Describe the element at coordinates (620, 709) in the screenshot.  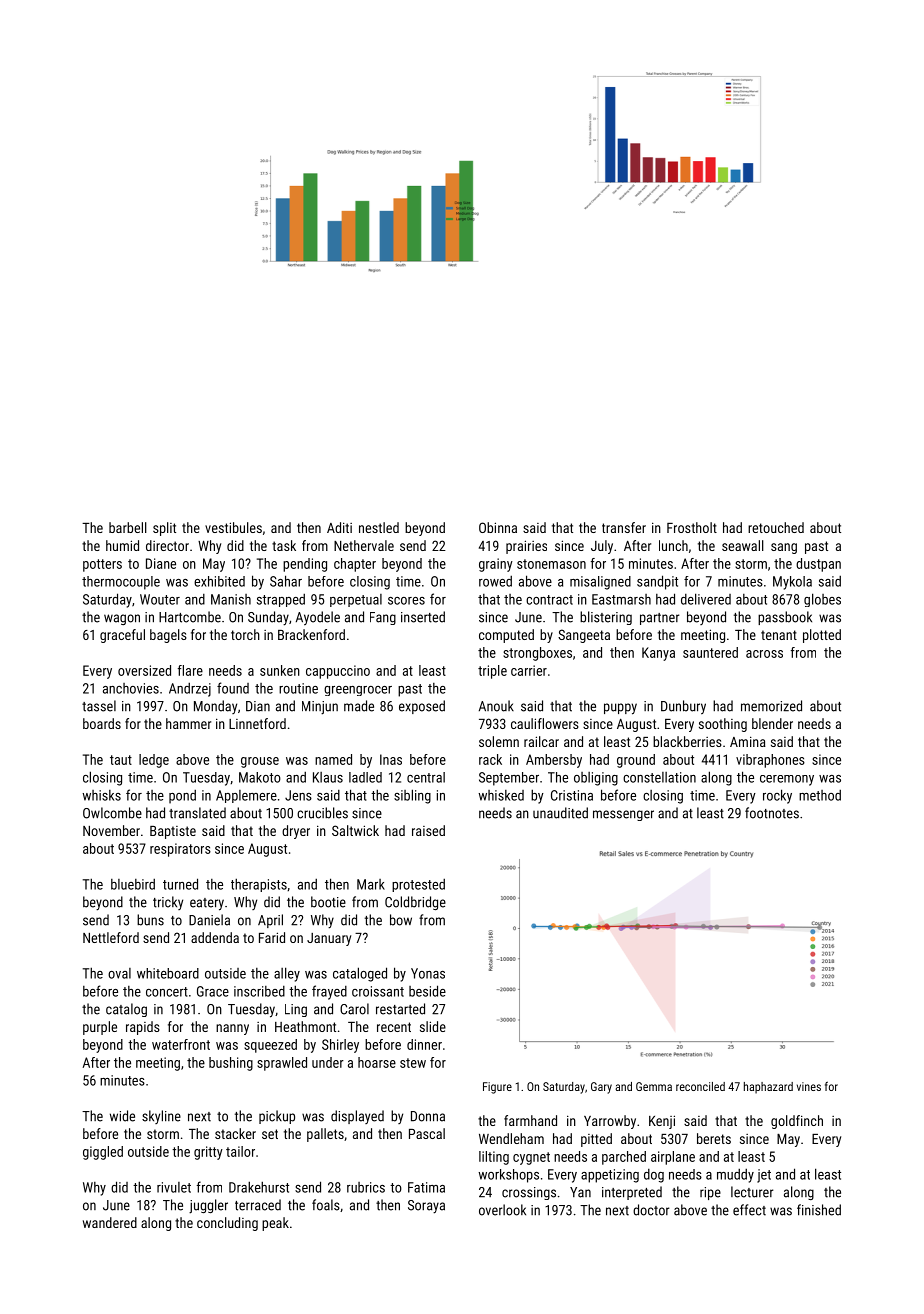
I see `puppy` at that location.
